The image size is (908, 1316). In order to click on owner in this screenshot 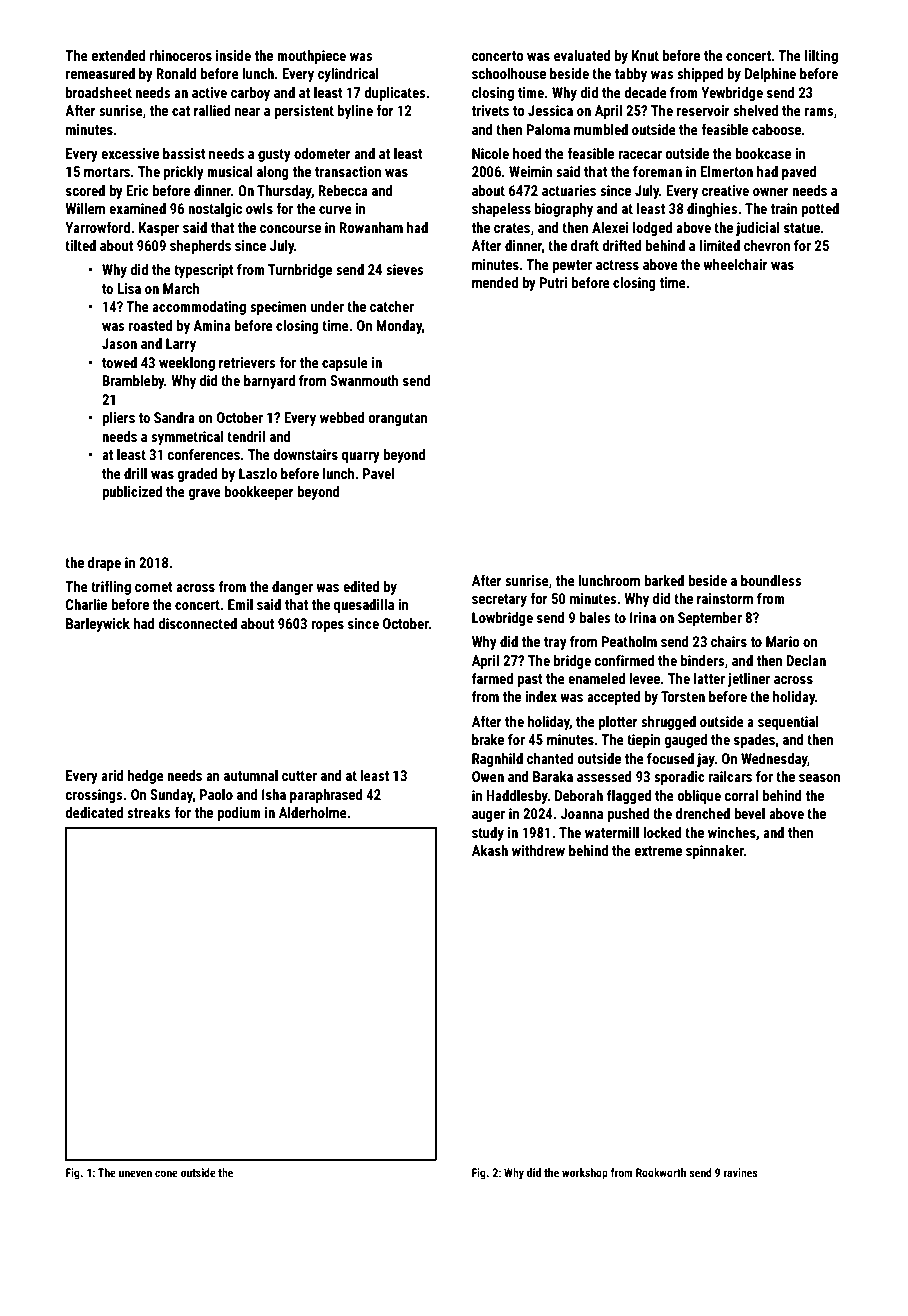, I will do `click(771, 192)`.
